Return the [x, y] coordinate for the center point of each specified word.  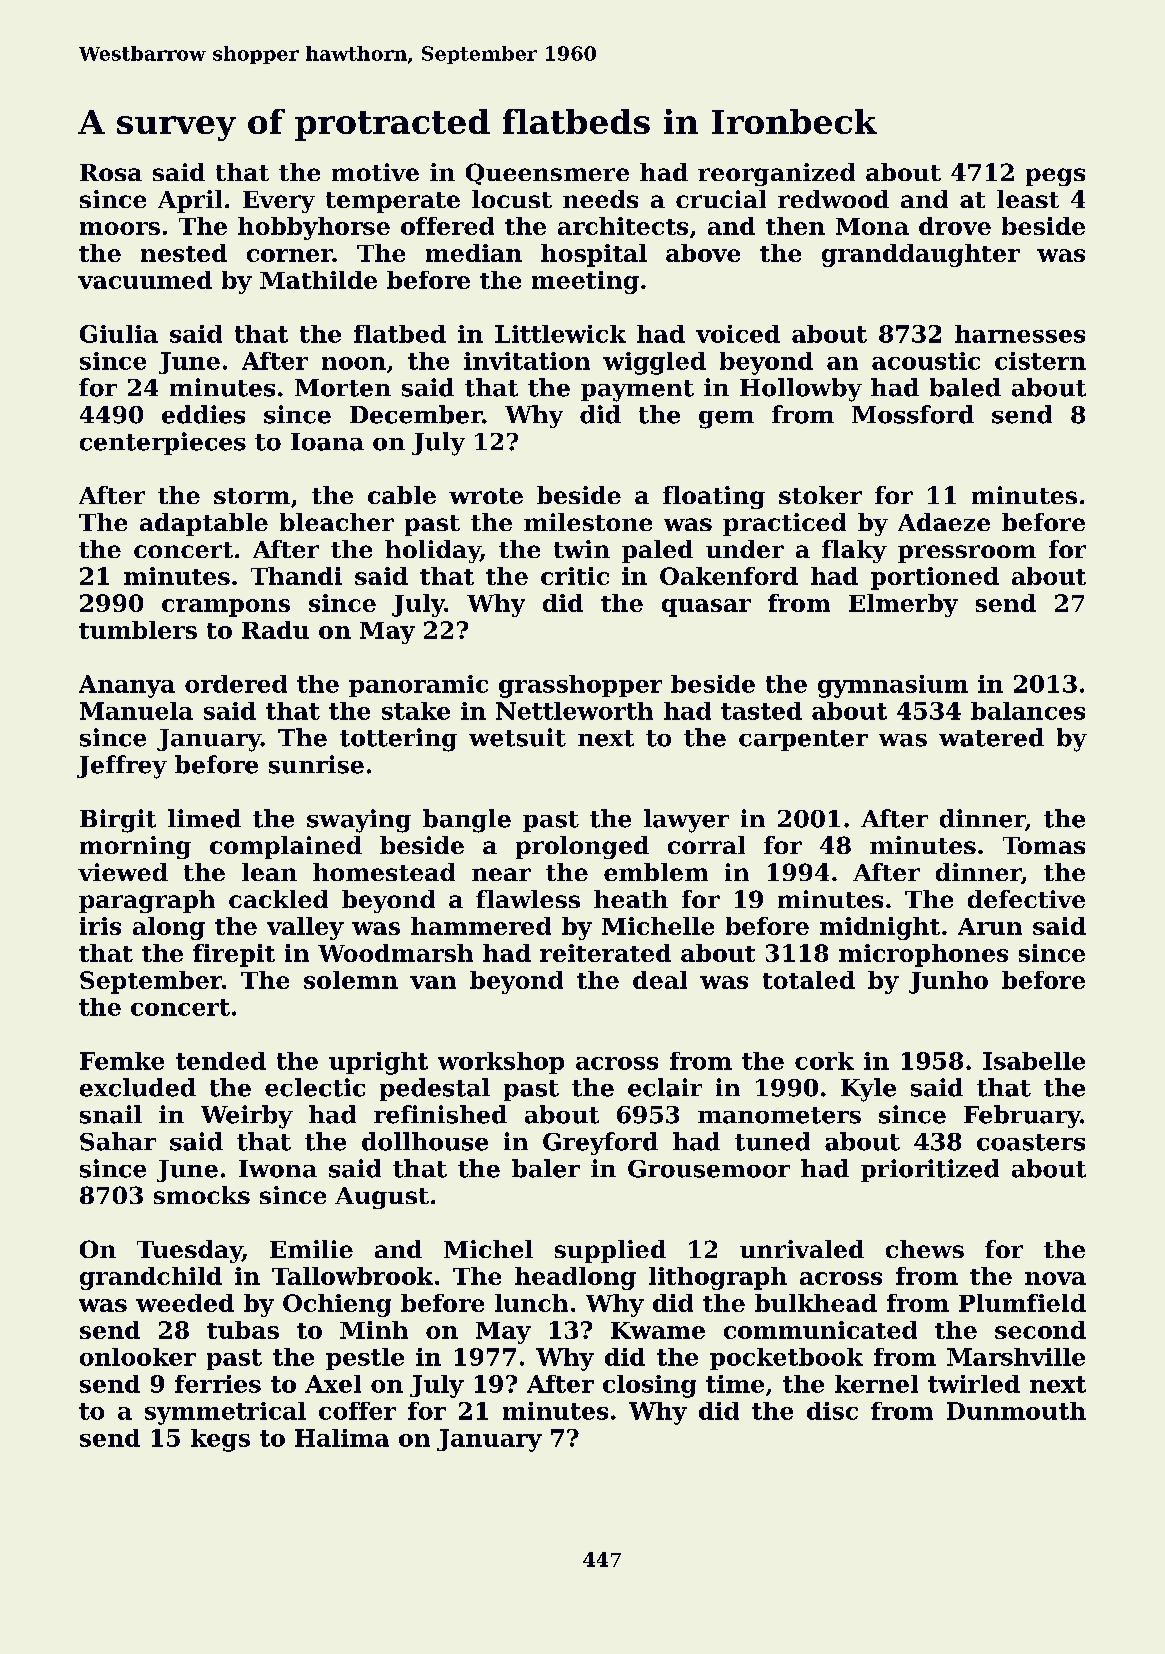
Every [279, 202]
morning [135, 847]
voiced [738, 334]
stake [416, 711]
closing [649, 1386]
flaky [854, 551]
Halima [342, 1438]
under [745, 549]
